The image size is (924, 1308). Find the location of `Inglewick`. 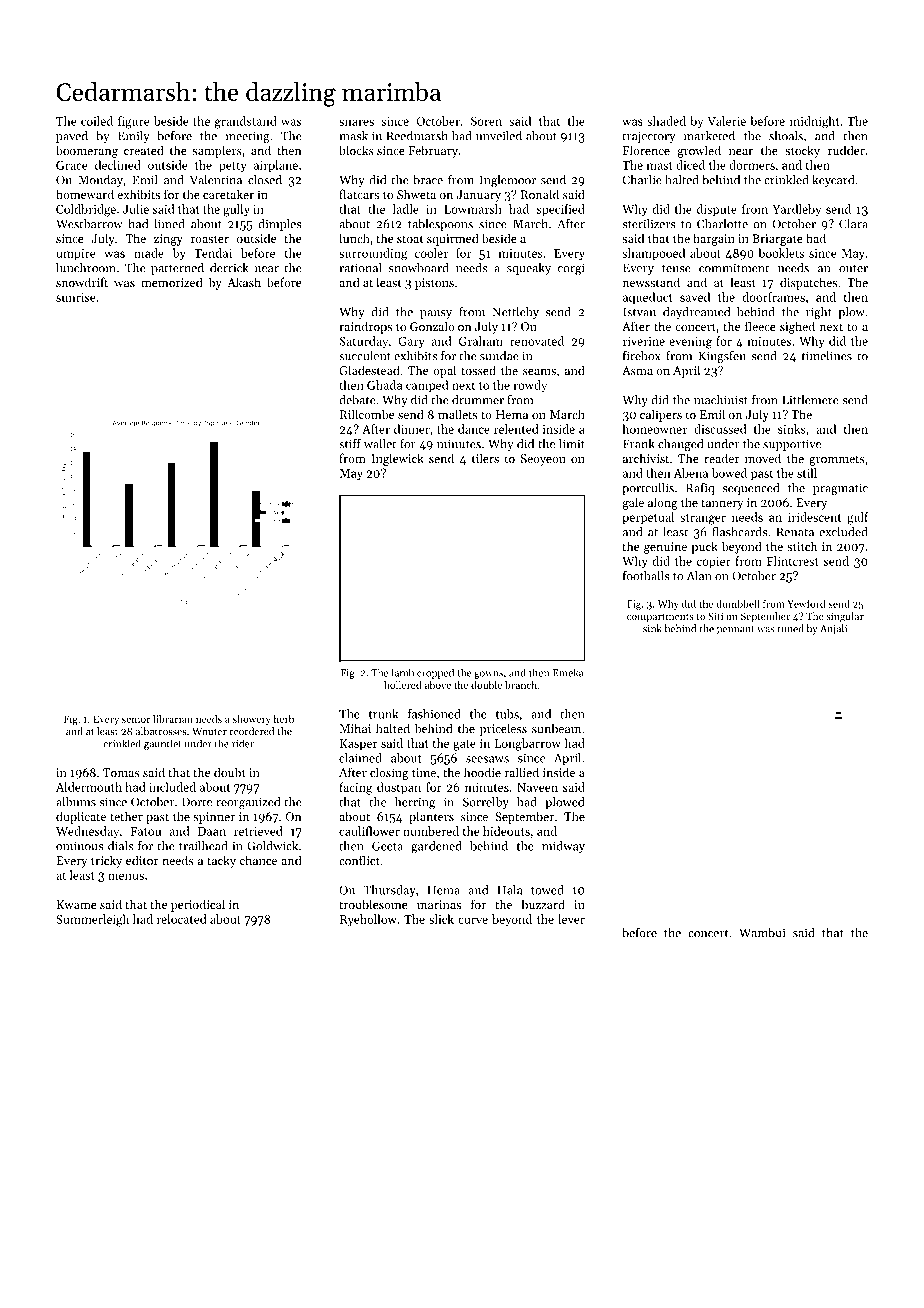

Inglewick is located at coordinates (397, 459).
